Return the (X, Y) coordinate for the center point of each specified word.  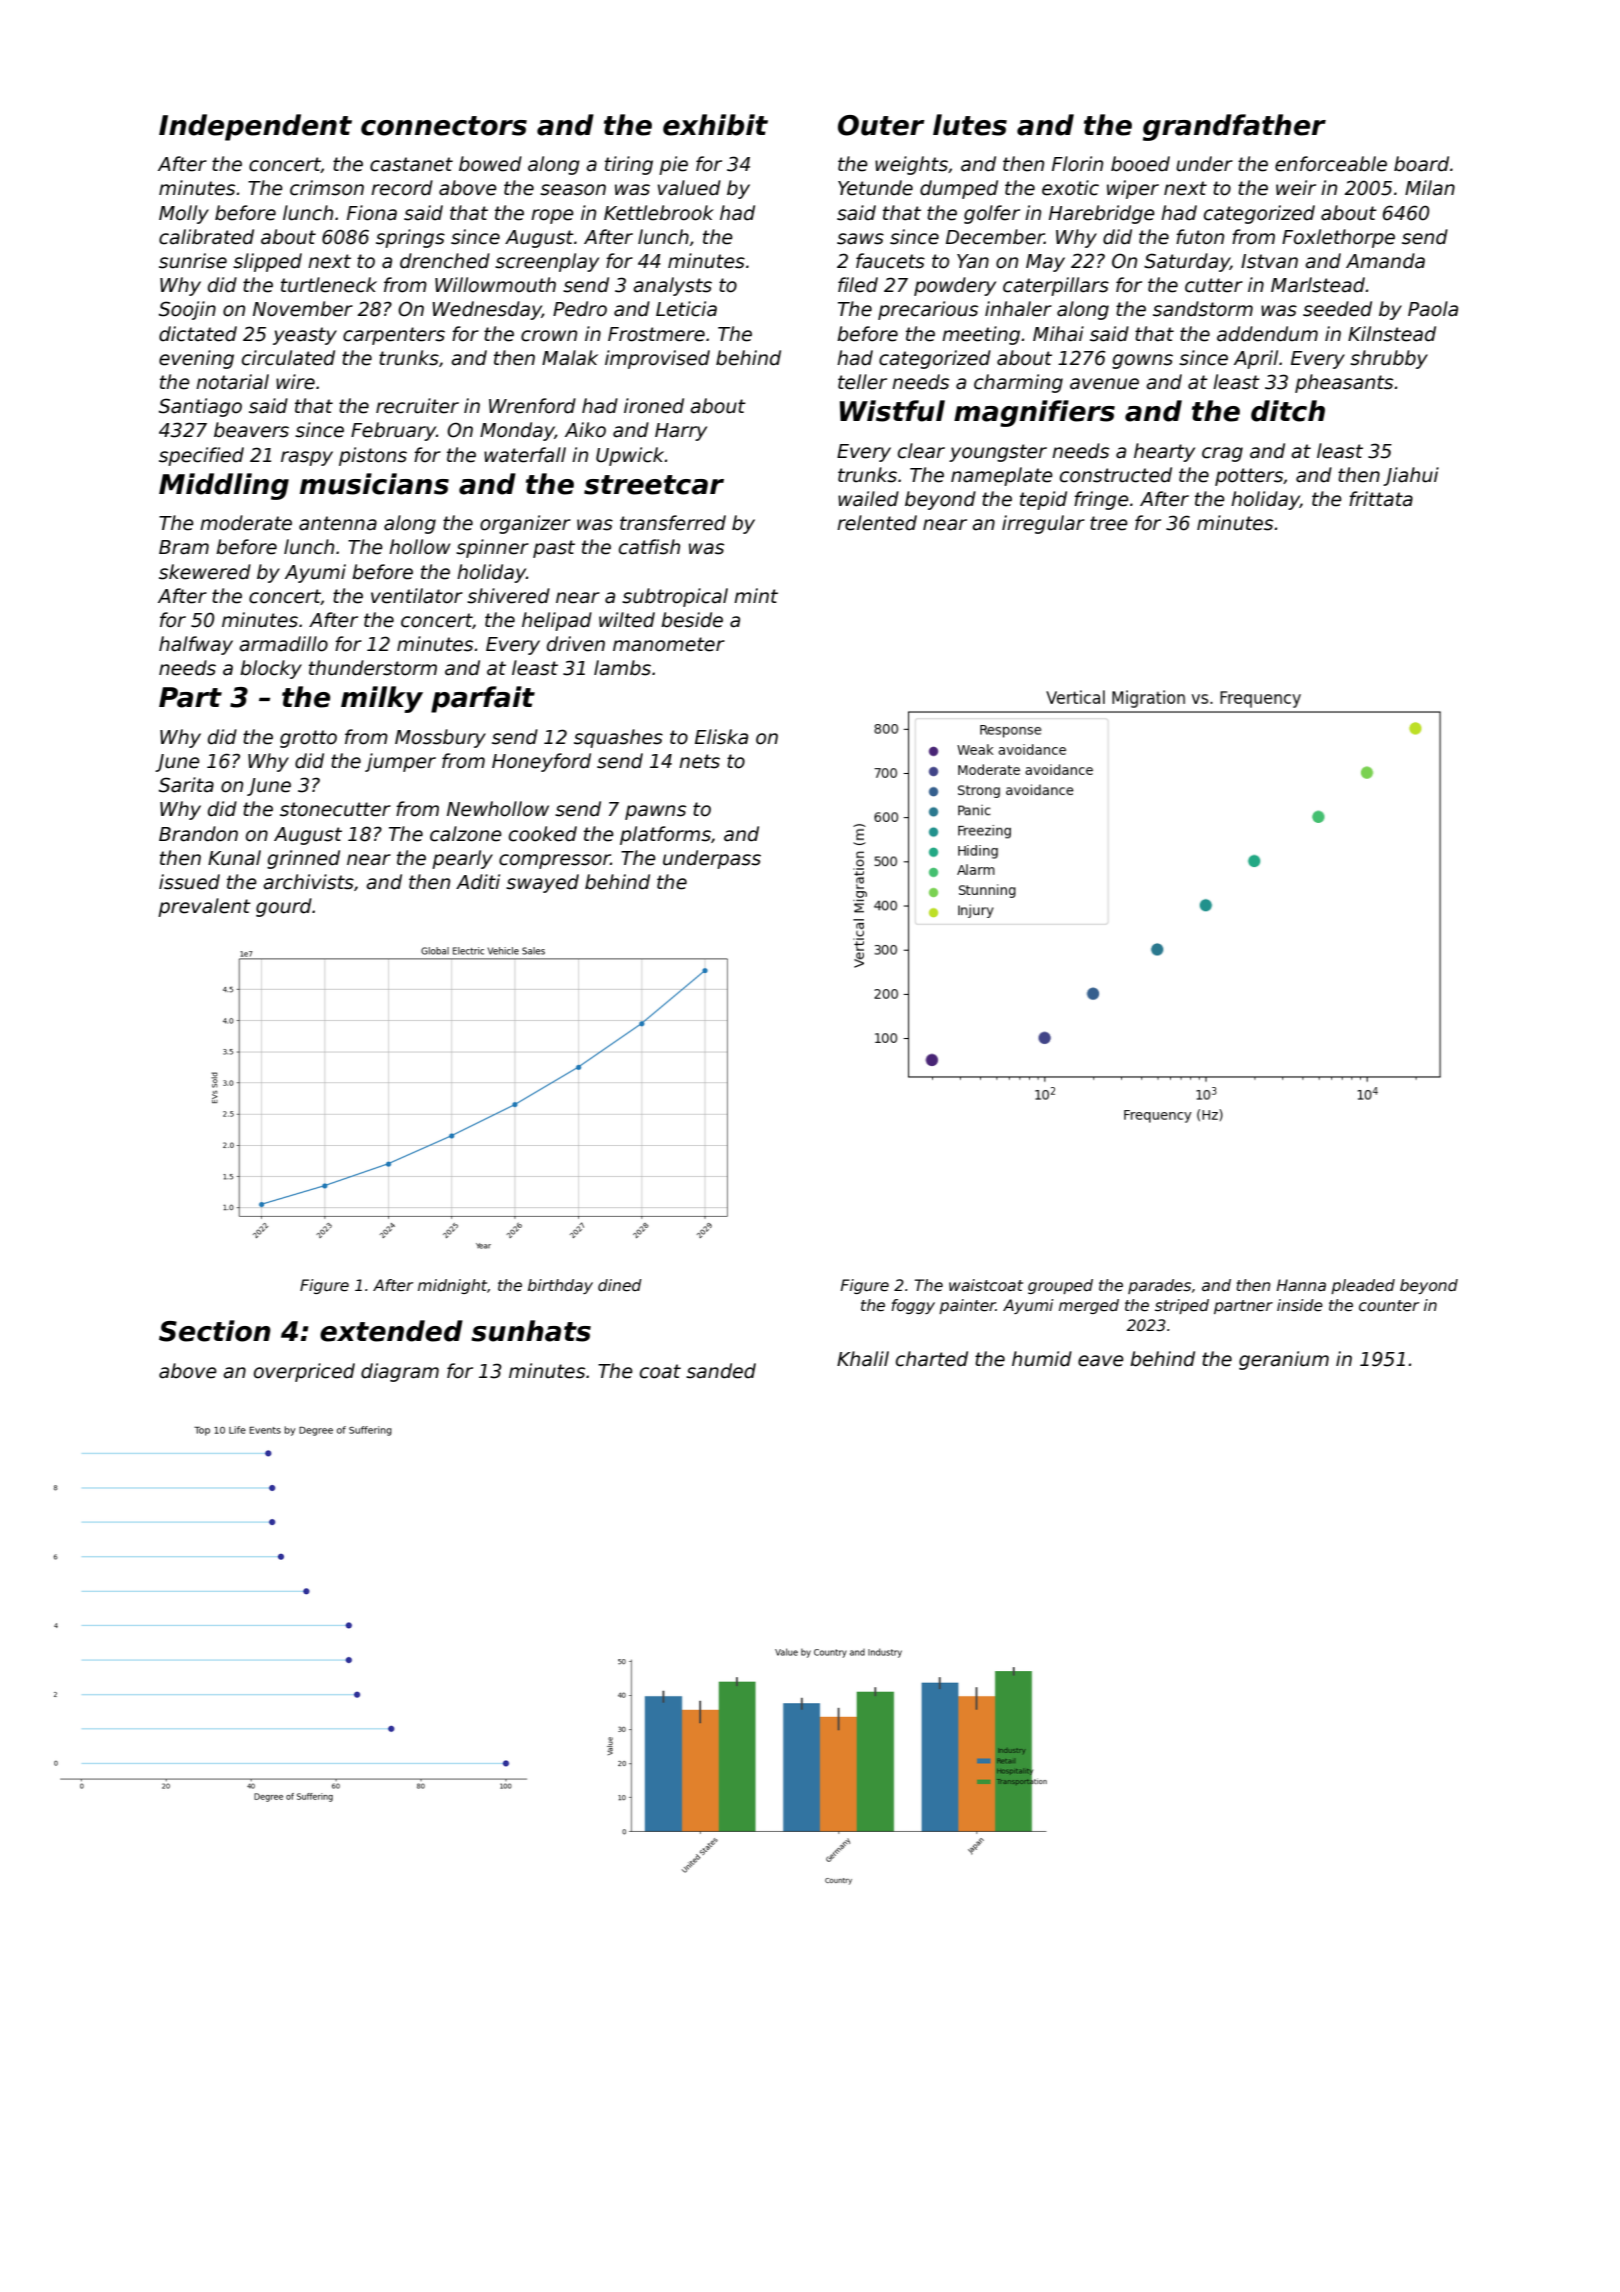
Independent (255, 127)
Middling (224, 486)
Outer (881, 125)
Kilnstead (1392, 334)
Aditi (478, 882)
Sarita (186, 785)
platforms (665, 835)
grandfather (1234, 127)
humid (1042, 1359)
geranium (1284, 1360)
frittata (1381, 499)
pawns (655, 812)
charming (1018, 383)
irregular (1043, 524)
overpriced (304, 1372)
